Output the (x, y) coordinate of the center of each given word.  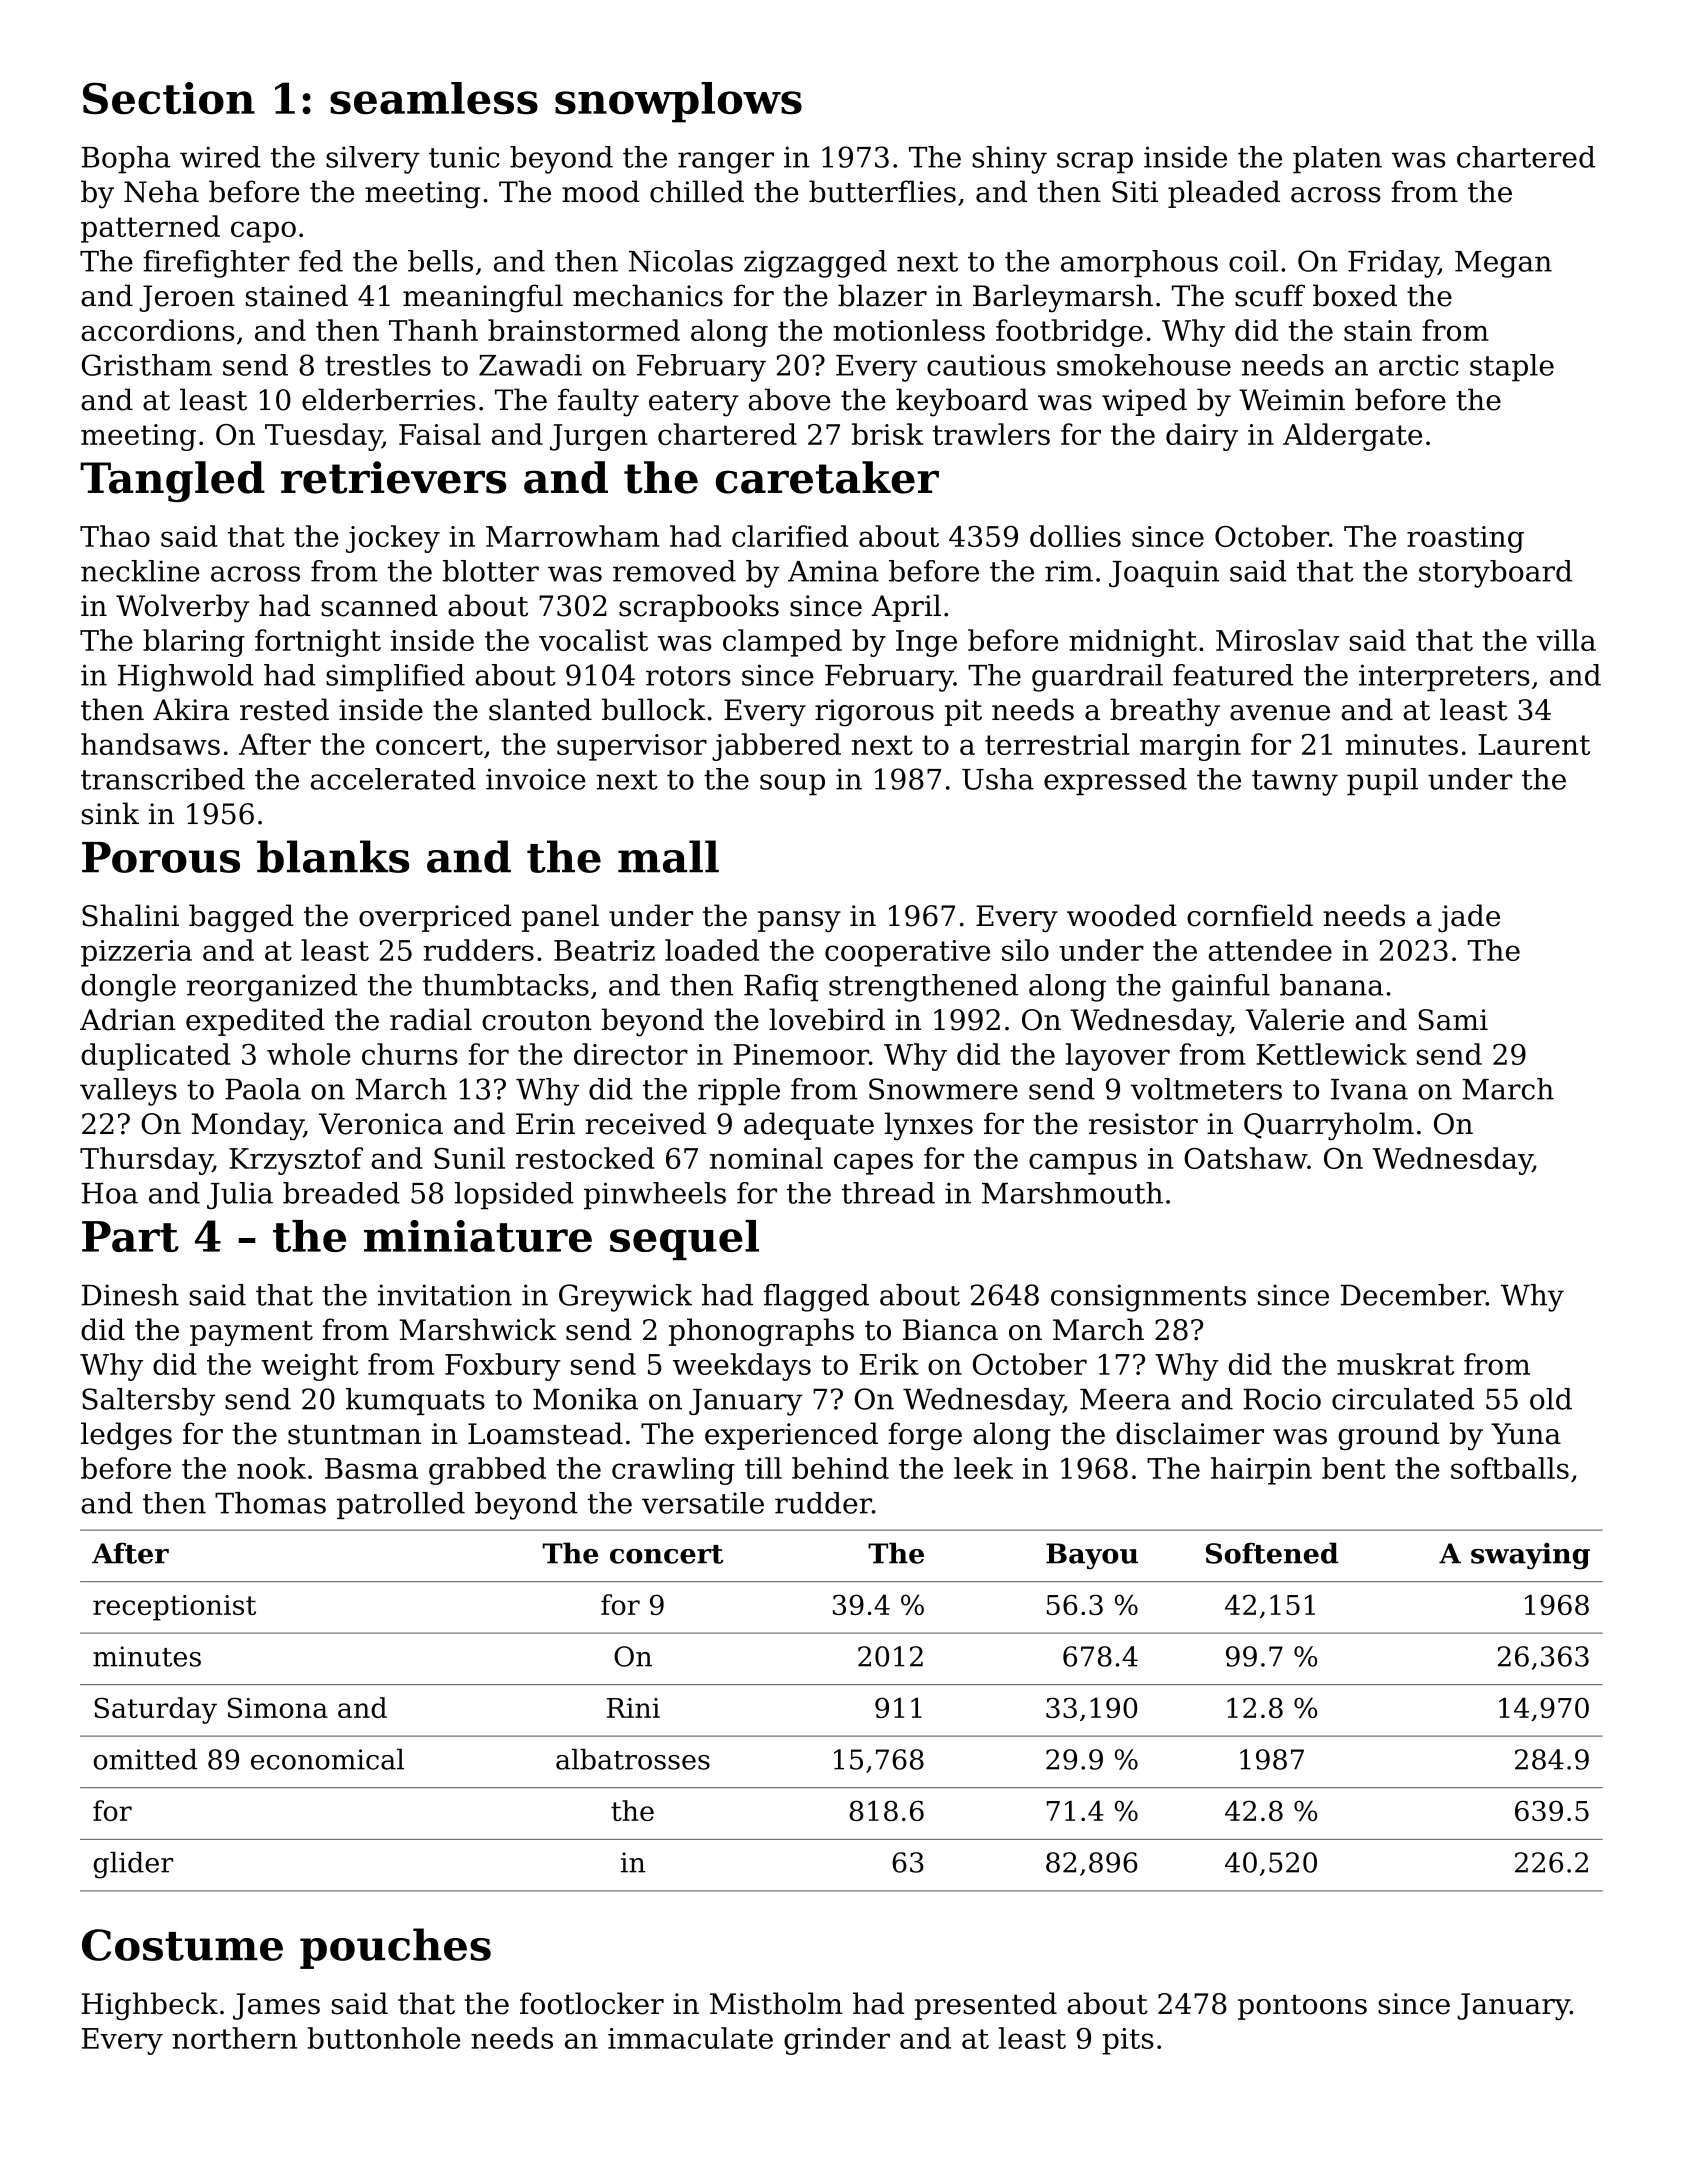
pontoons (1302, 2007)
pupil (1382, 782)
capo (263, 232)
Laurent (1534, 744)
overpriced (435, 918)
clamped (782, 643)
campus (1083, 1164)
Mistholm (776, 2003)
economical (327, 1759)
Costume (182, 1945)
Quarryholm (1329, 1126)
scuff (1270, 295)
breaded (341, 1193)
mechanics (648, 295)
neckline (140, 571)
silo (1025, 950)
